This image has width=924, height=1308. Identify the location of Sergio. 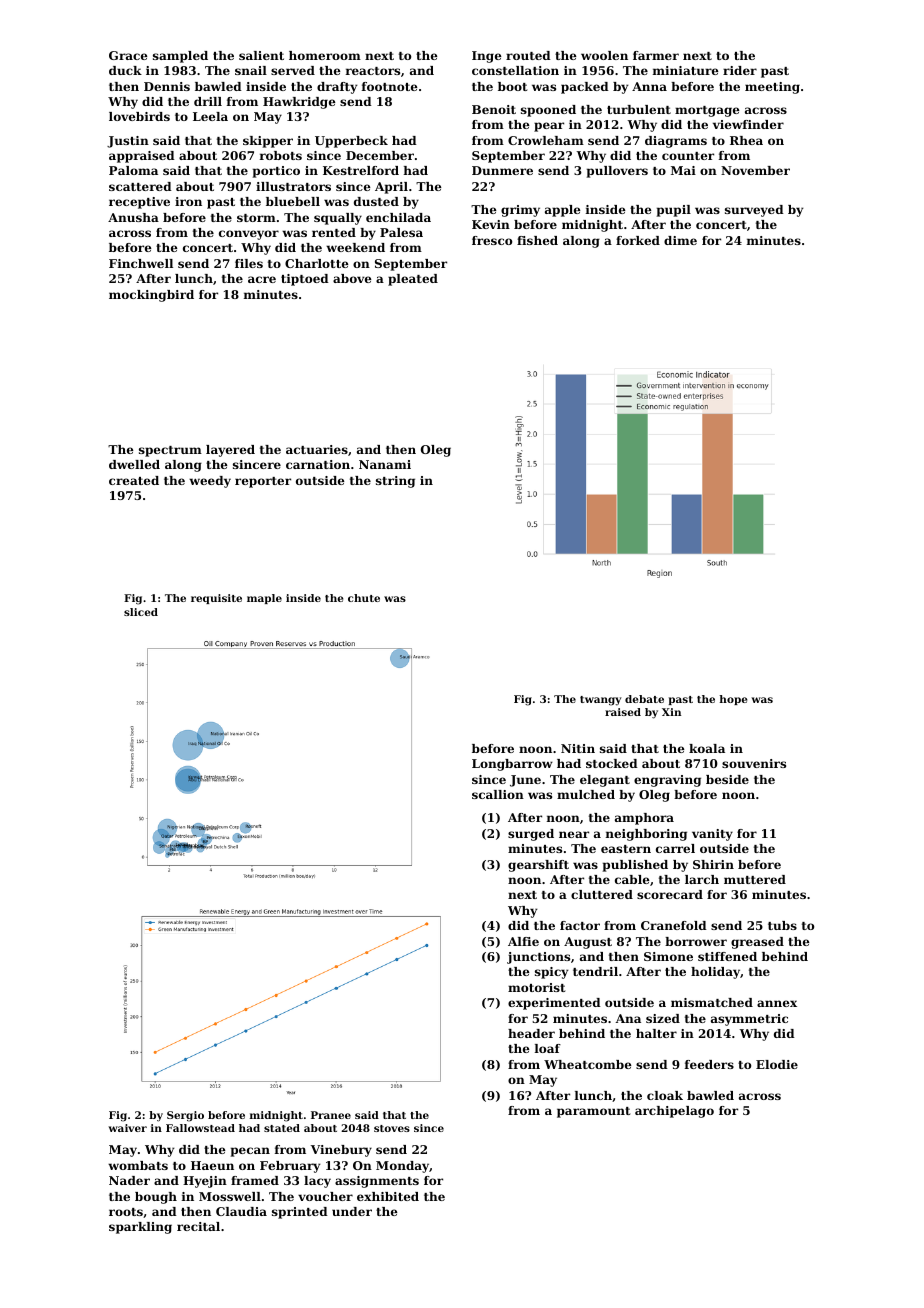
(185, 1116).
